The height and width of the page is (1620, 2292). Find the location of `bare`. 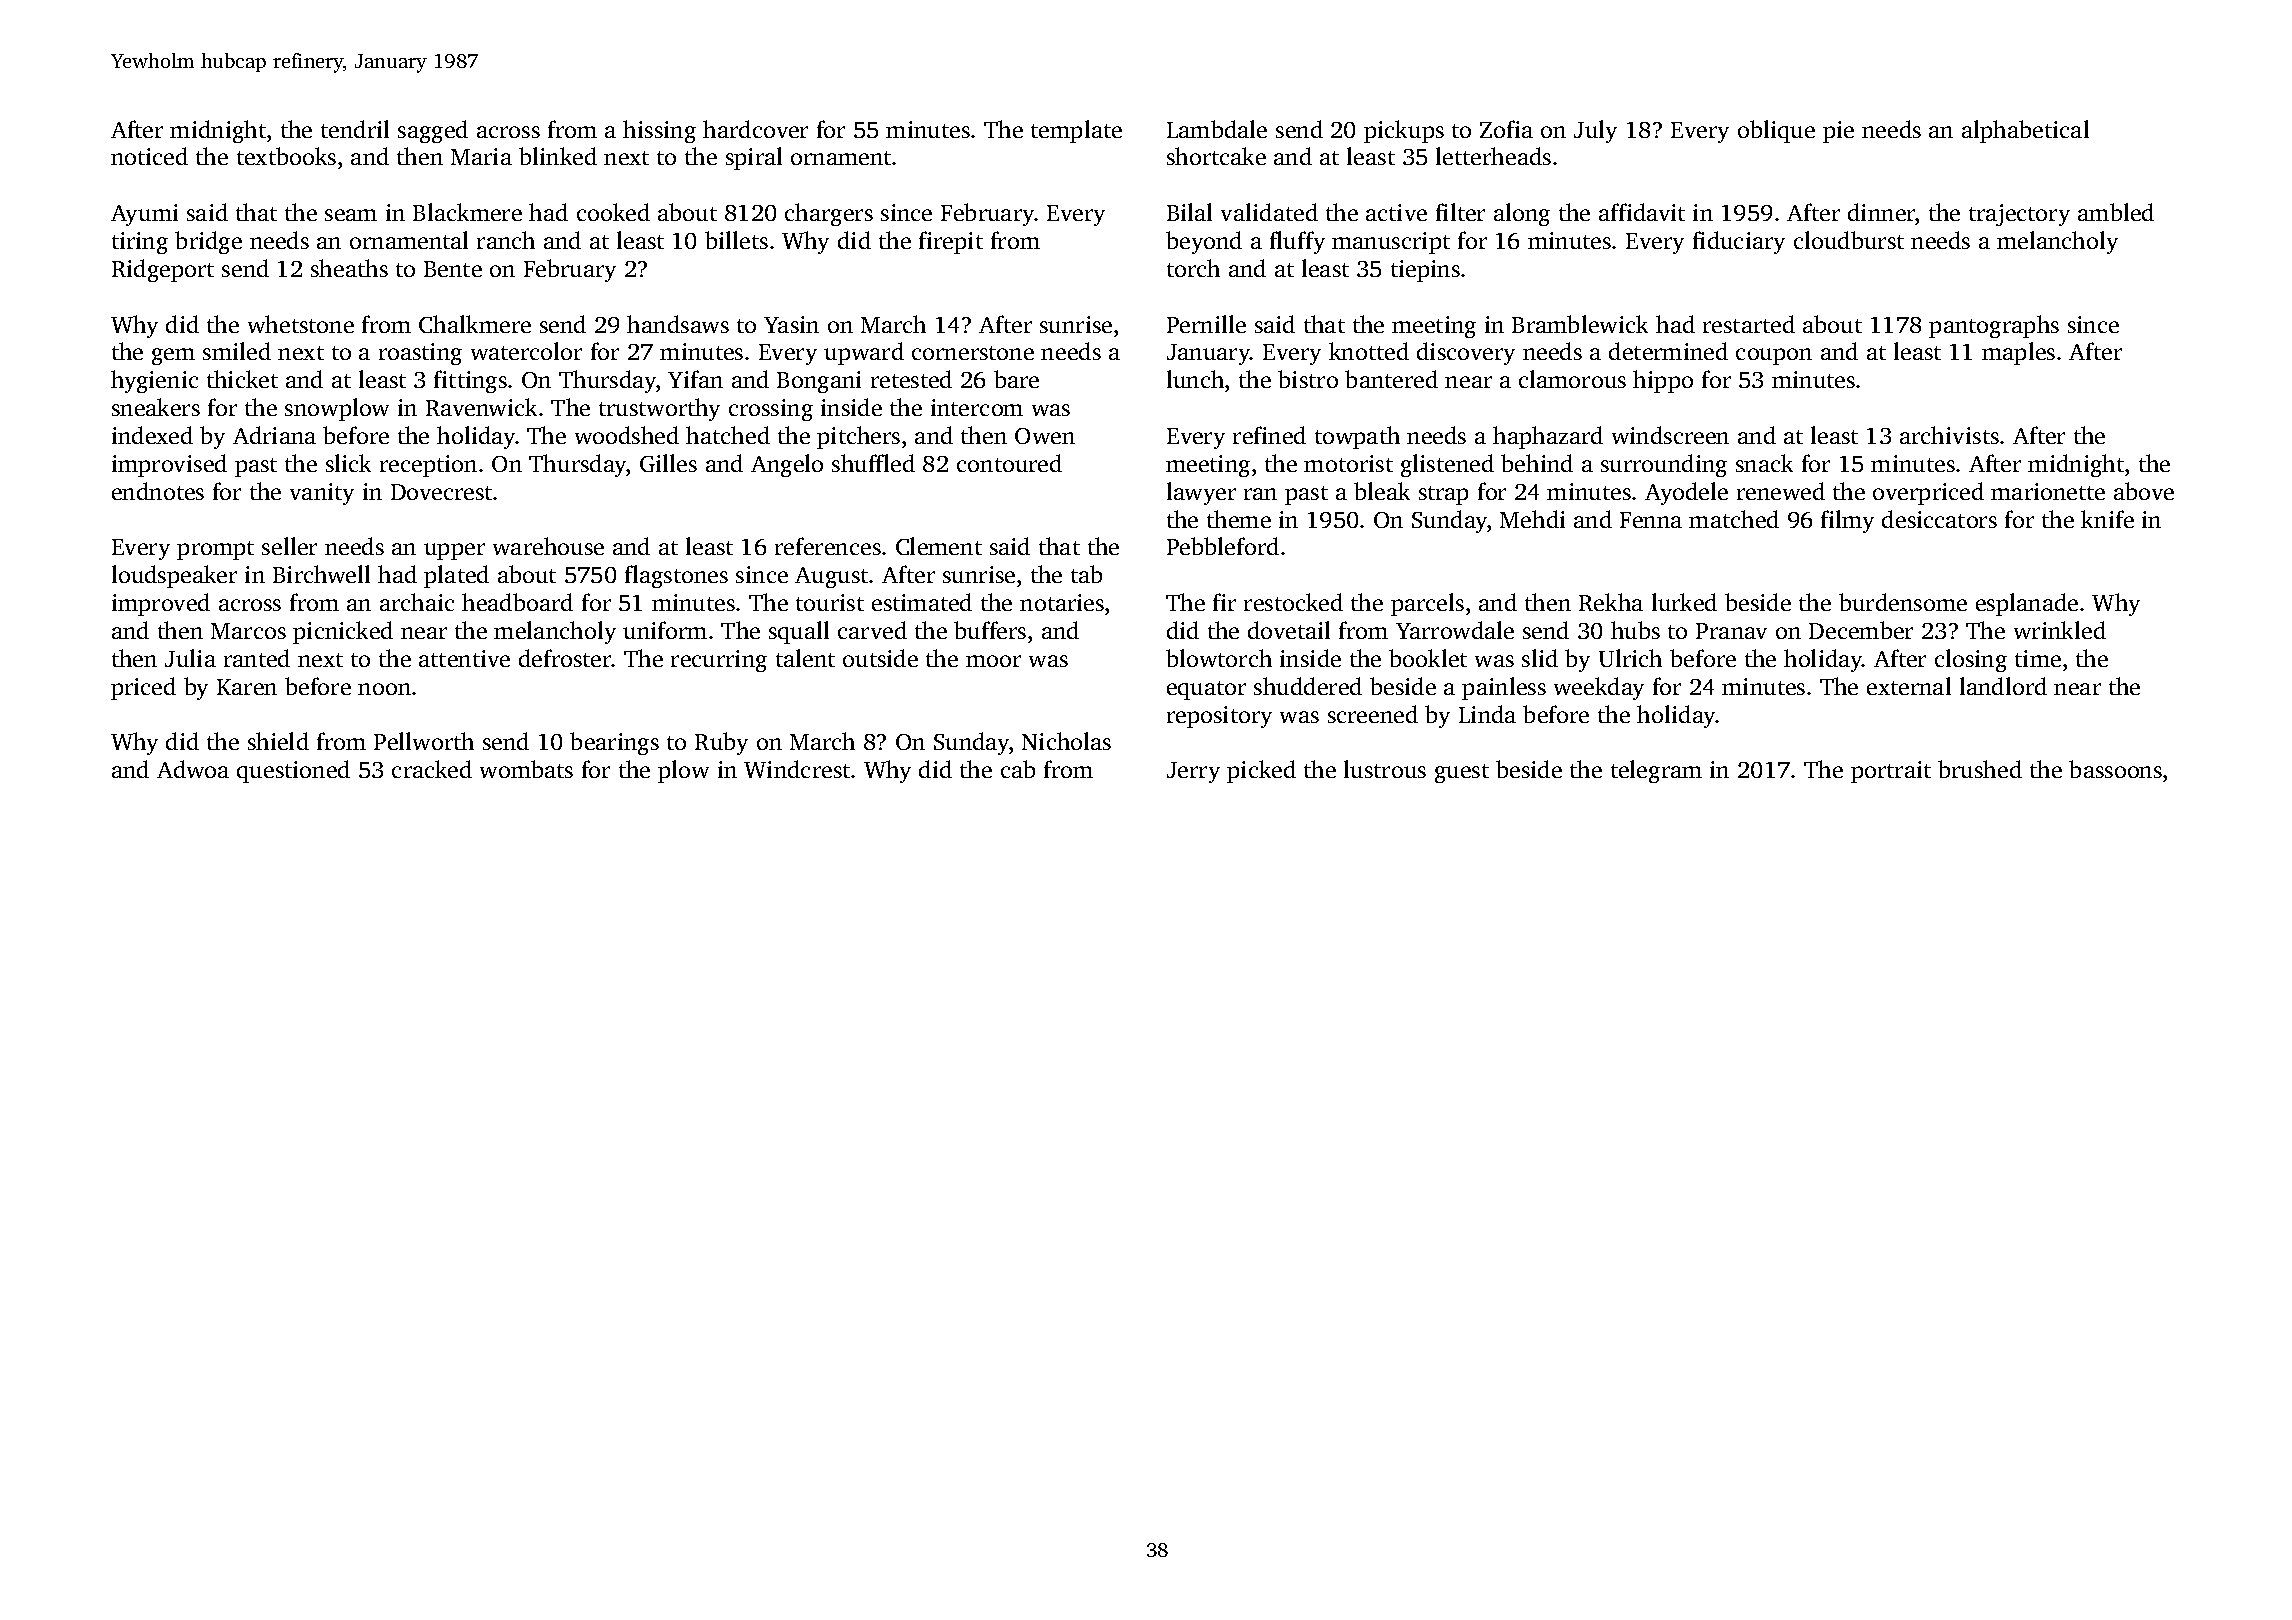

bare is located at coordinates (1016, 379).
